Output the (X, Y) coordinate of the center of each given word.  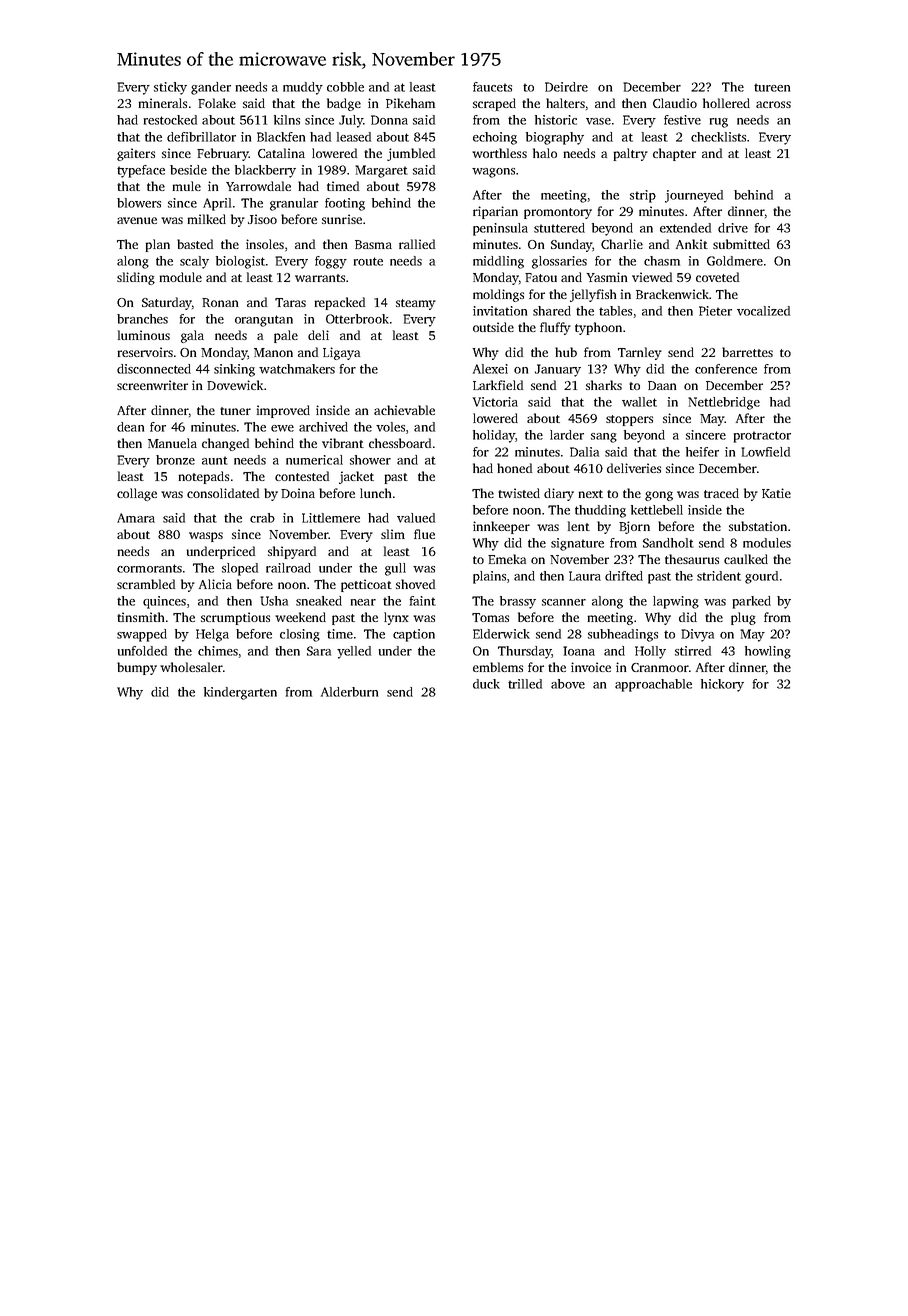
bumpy (137, 668)
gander (211, 88)
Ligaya (341, 353)
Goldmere (735, 261)
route (368, 261)
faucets (492, 87)
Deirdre (566, 87)
